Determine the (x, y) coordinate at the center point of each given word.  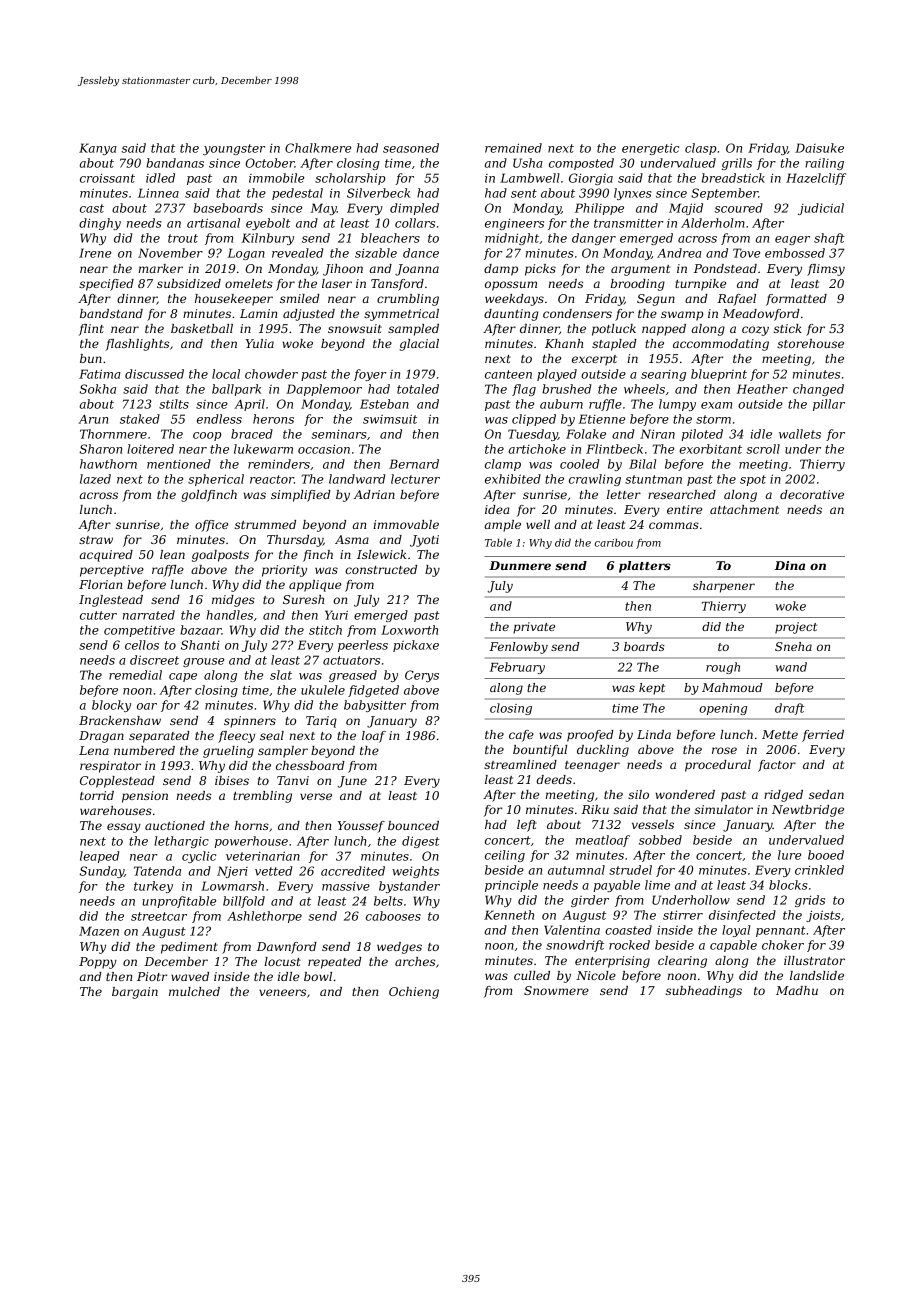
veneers (282, 992)
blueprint (719, 375)
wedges (399, 948)
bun (91, 358)
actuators (351, 660)
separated (159, 737)
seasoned (411, 148)
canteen (508, 374)
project (796, 628)
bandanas (175, 163)
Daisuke (819, 148)
